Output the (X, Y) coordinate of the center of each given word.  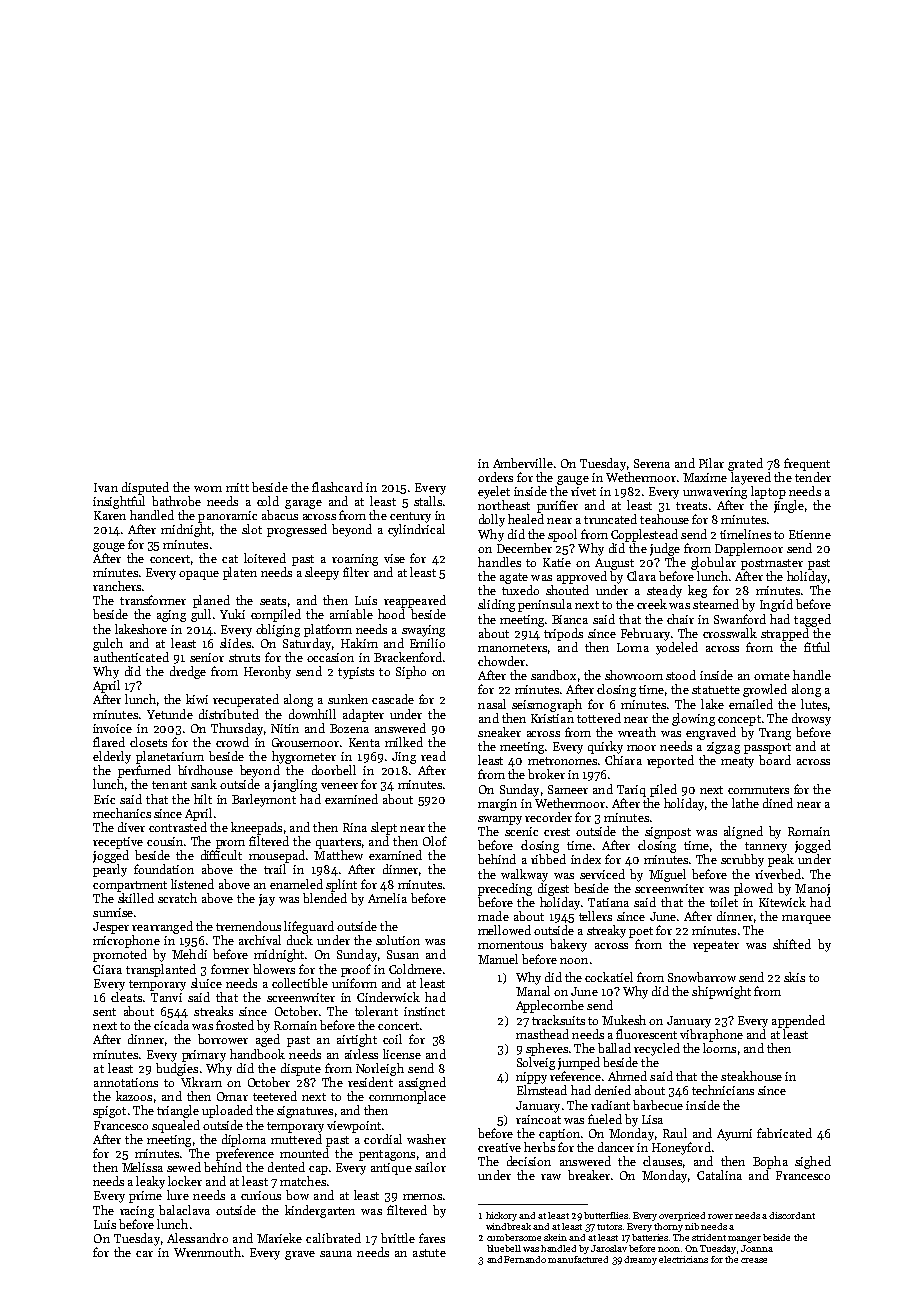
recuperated (246, 700)
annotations (126, 1082)
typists (356, 673)
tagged (812, 620)
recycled (657, 1049)
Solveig (536, 1063)
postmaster (772, 564)
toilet (724, 902)
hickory (501, 1216)
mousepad (277, 856)
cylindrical (416, 530)
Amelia (387, 898)
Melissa (142, 1167)
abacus (280, 515)
